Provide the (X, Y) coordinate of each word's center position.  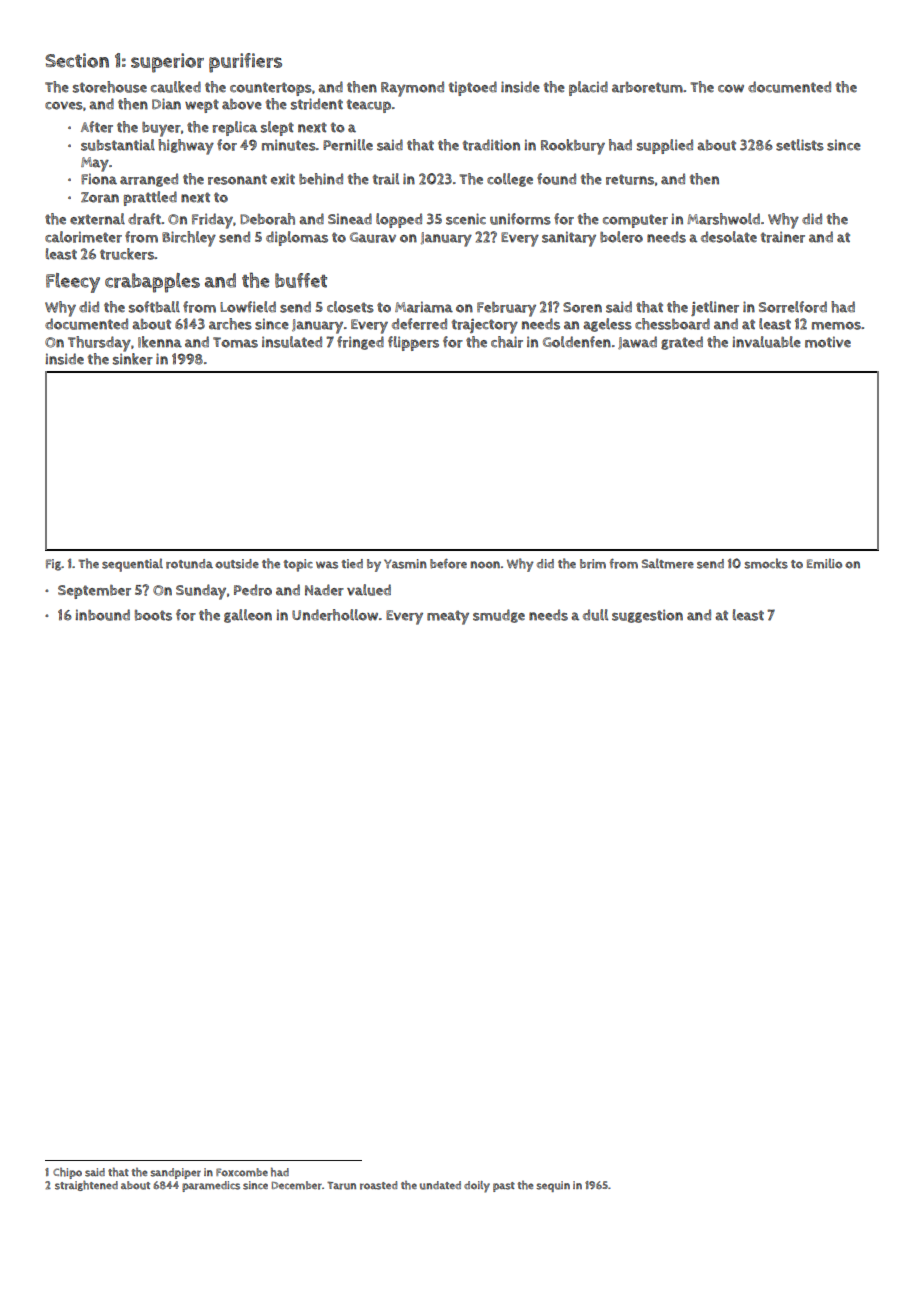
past (504, 1187)
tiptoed (473, 88)
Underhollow (335, 615)
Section (77, 60)
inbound (102, 615)
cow (731, 89)
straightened (86, 1185)
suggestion (647, 616)
